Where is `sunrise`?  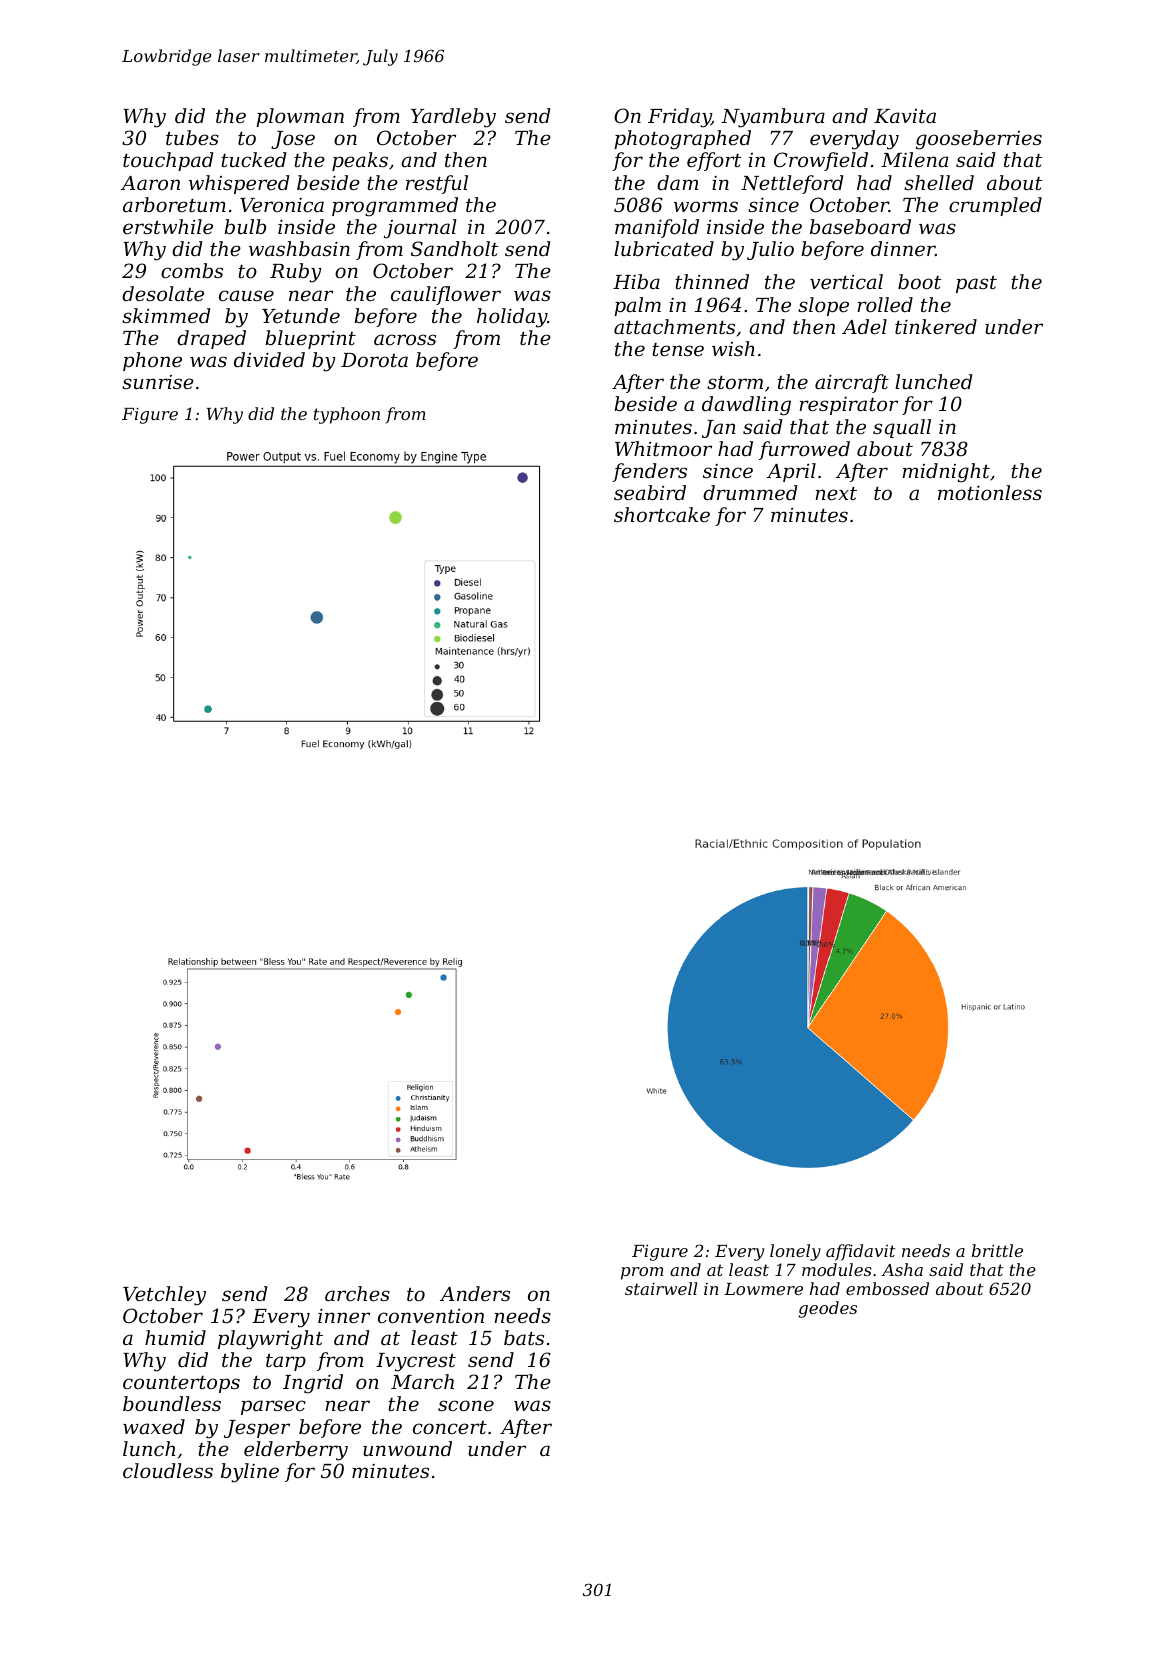 sunrise is located at coordinates (158, 382).
